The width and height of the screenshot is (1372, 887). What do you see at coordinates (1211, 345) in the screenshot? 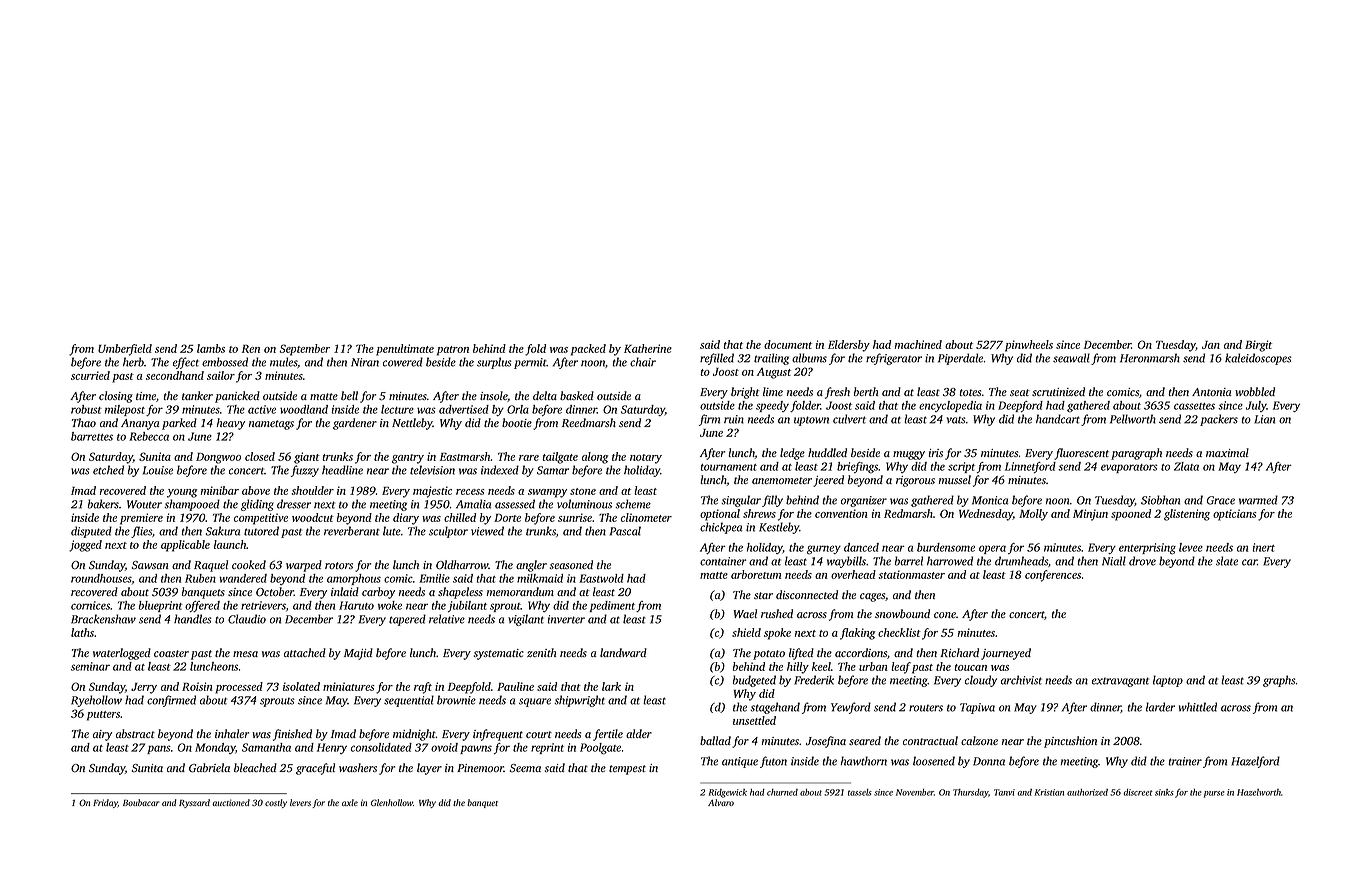
I see `Jan` at bounding box center [1211, 345].
